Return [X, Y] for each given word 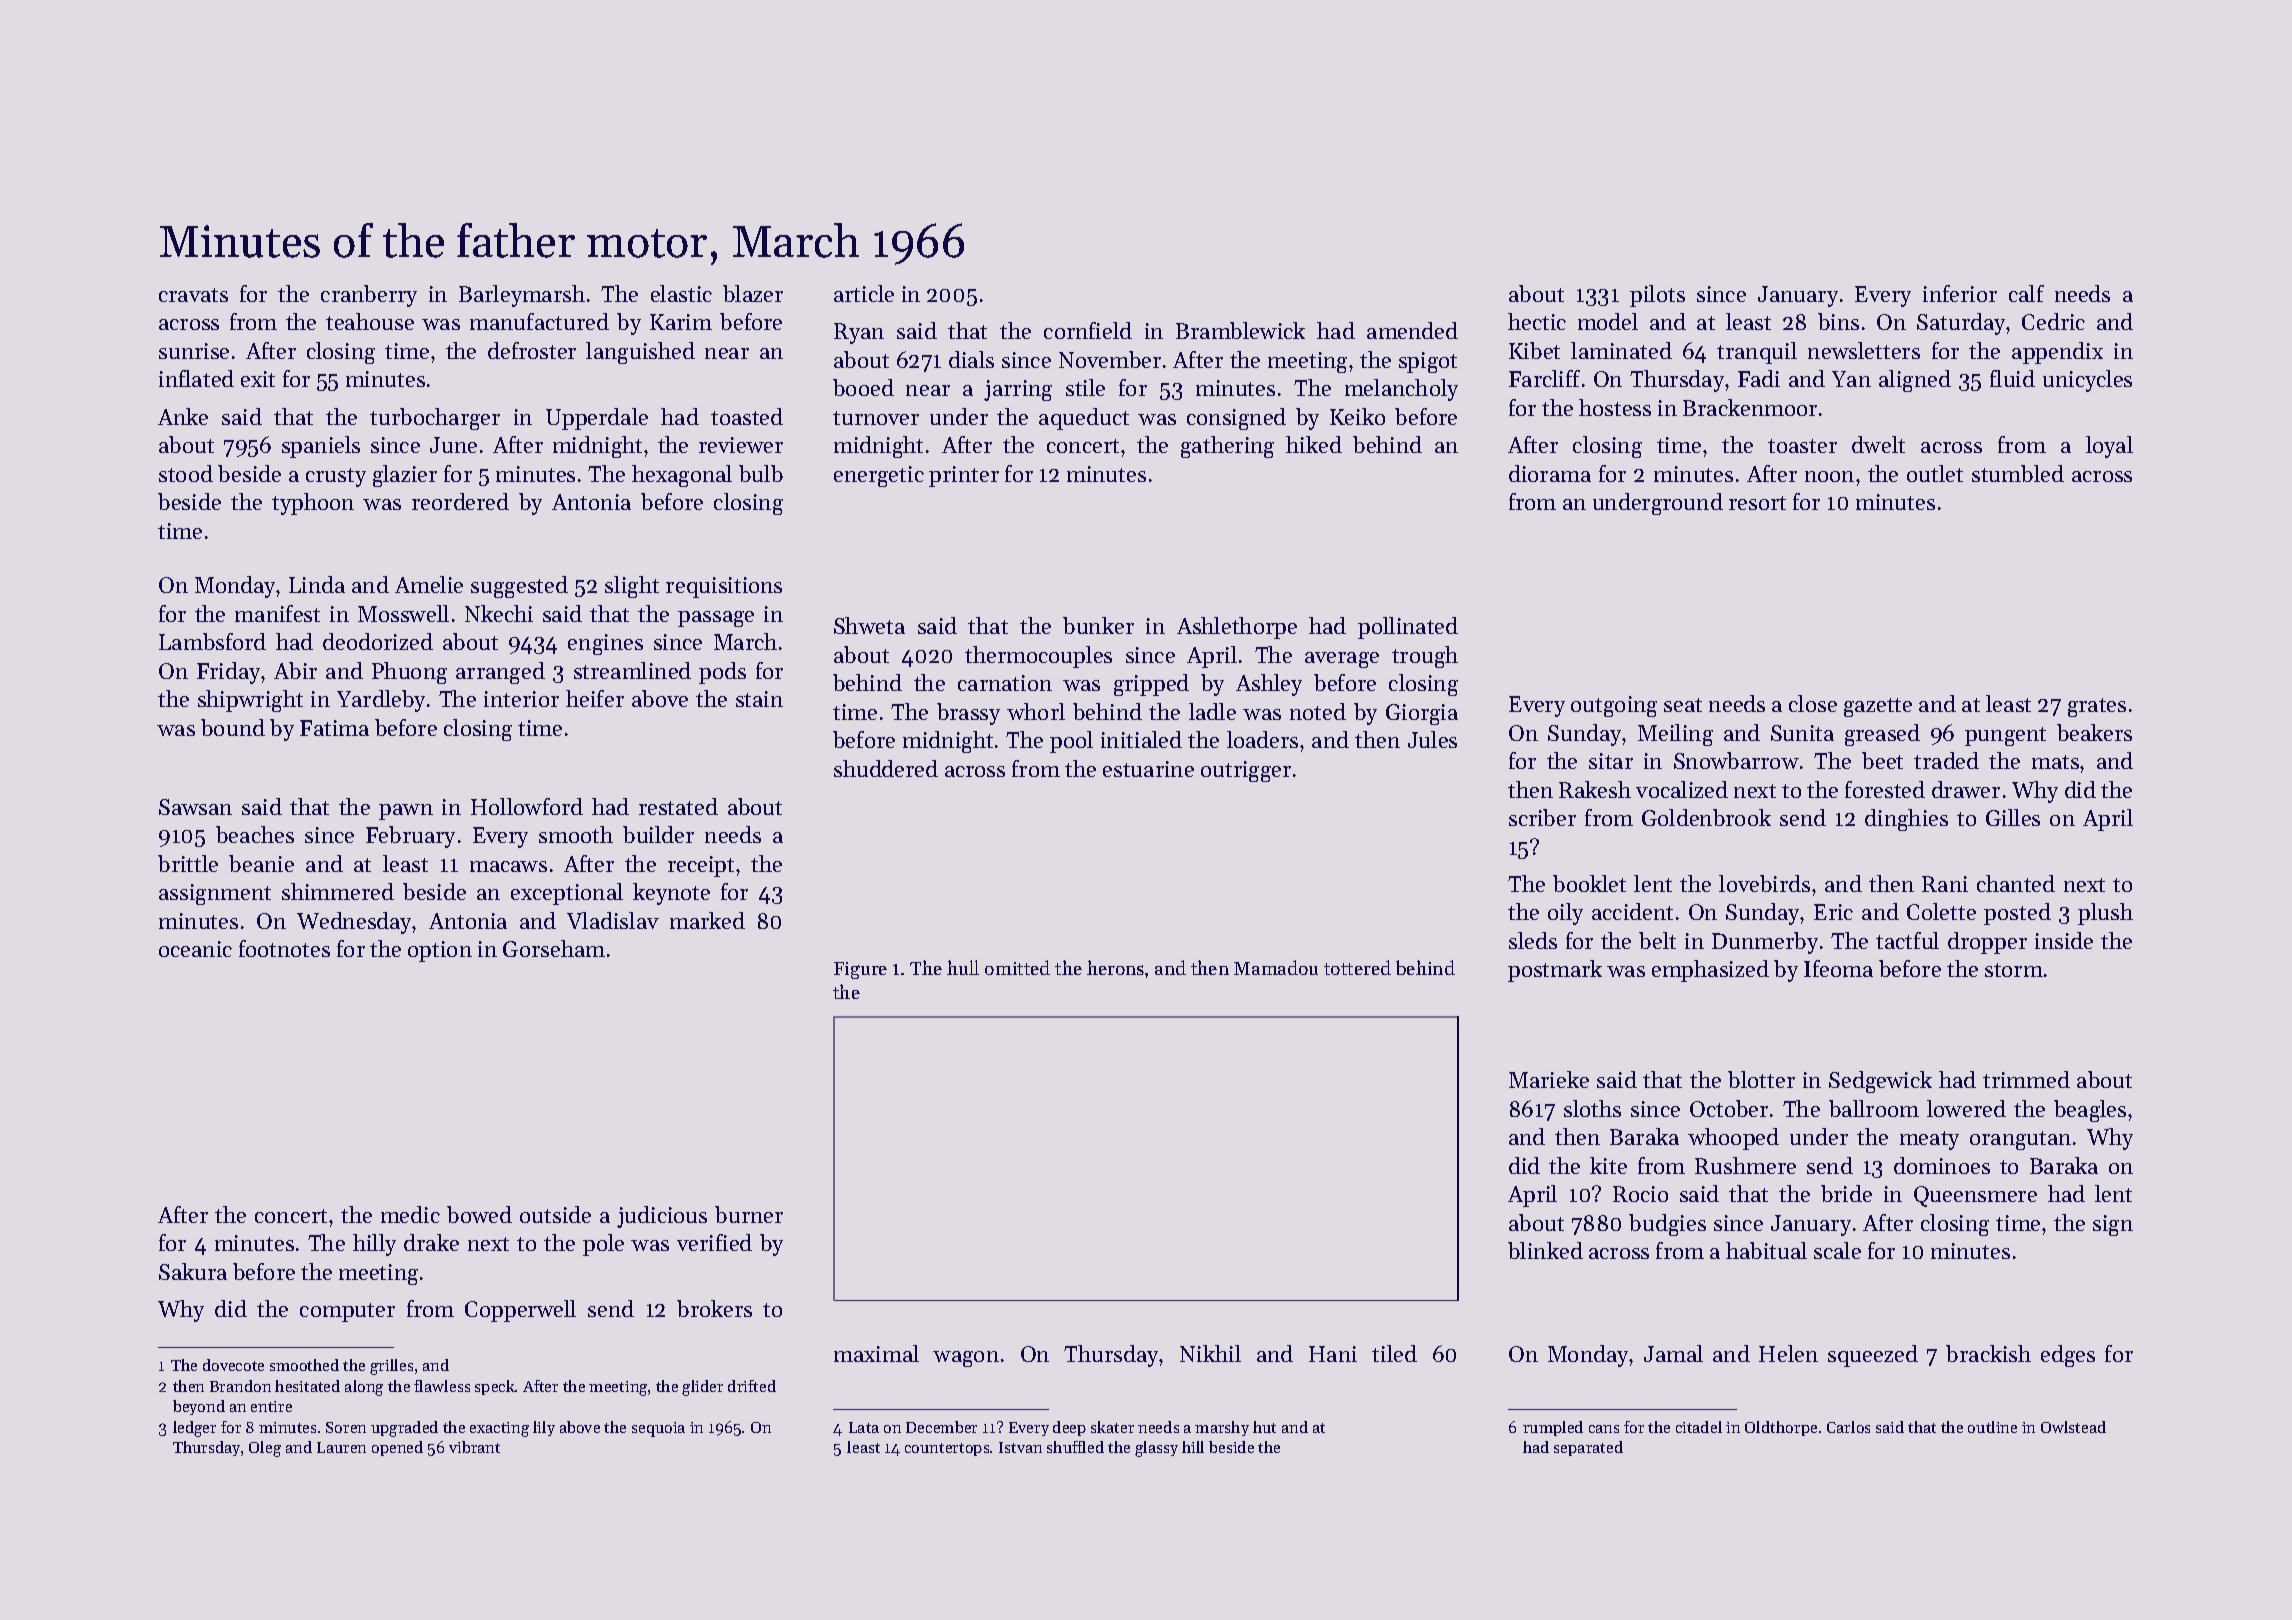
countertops [947, 1449]
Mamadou [1276, 967]
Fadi [1759, 378]
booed [863, 387]
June [453, 445]
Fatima [334, 728]
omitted [1017, 967]
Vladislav [613, 920]
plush [2105, 914]
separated [1588, 1448]
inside [2064, 940]
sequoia [658, 1429]
